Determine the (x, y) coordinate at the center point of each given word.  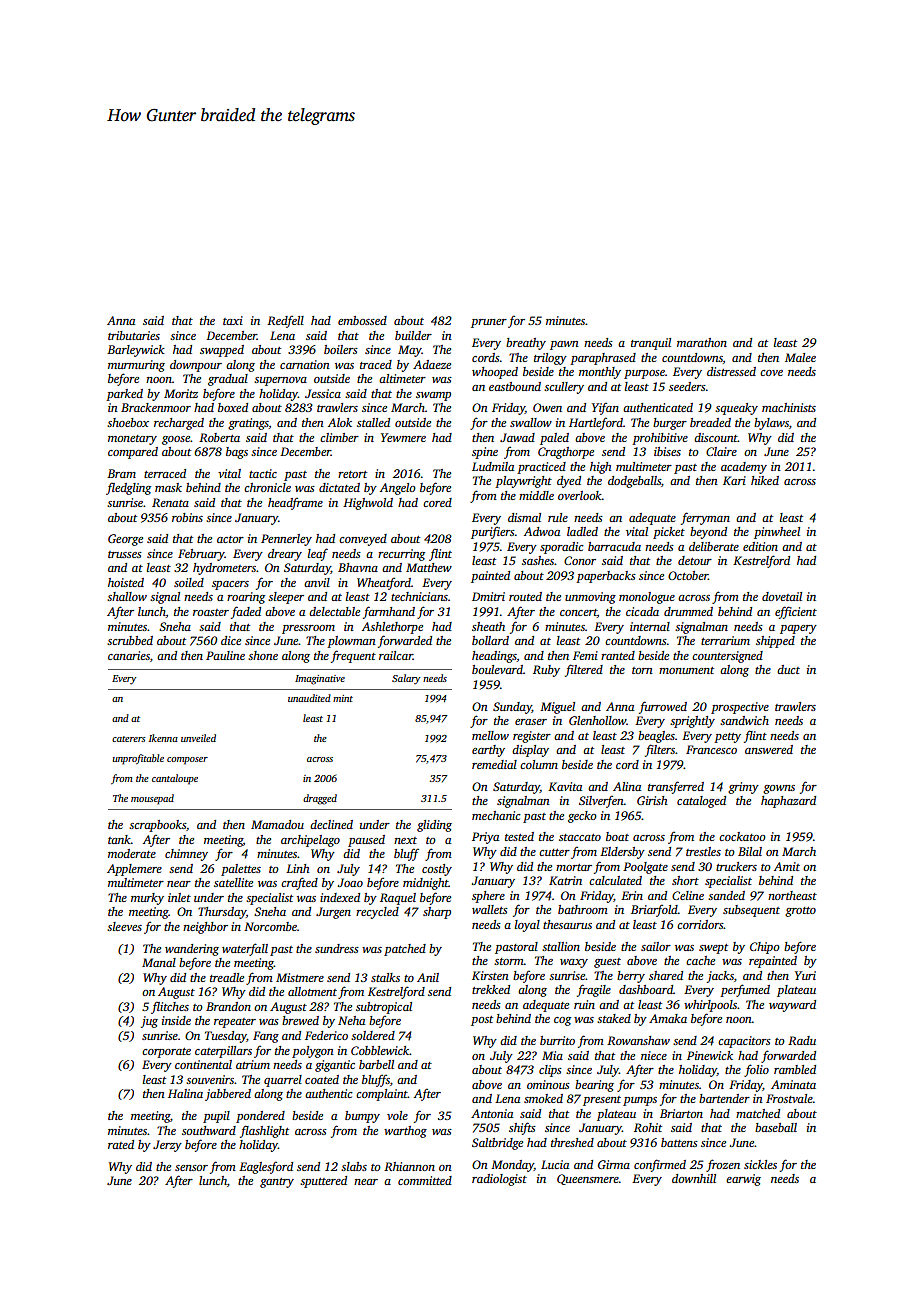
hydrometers (224, 569)
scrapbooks (157, 826)
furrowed (663, 707)
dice (231, 640)
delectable (334, 611)
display (530, 751)
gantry (277, 1183)
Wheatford (384, 584)
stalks (385, 977)
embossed (362, 320)
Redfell (285, 322)
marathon (702, 342)
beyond (708, 533)
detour (695, 560)
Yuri (805, 975)
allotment (312, 991)
